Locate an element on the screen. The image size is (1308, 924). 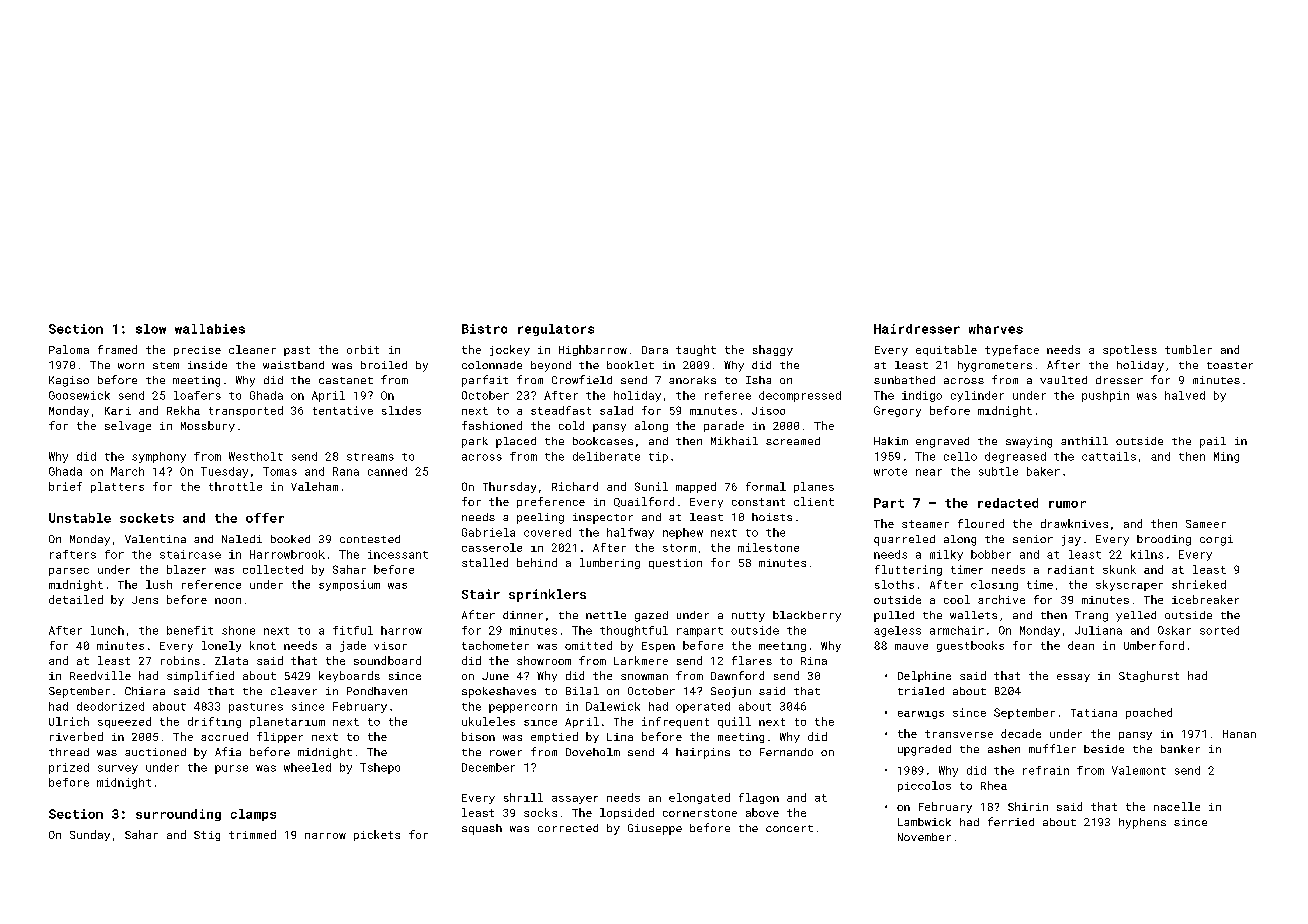
tumbler is located at coordinates (1188, 349).
